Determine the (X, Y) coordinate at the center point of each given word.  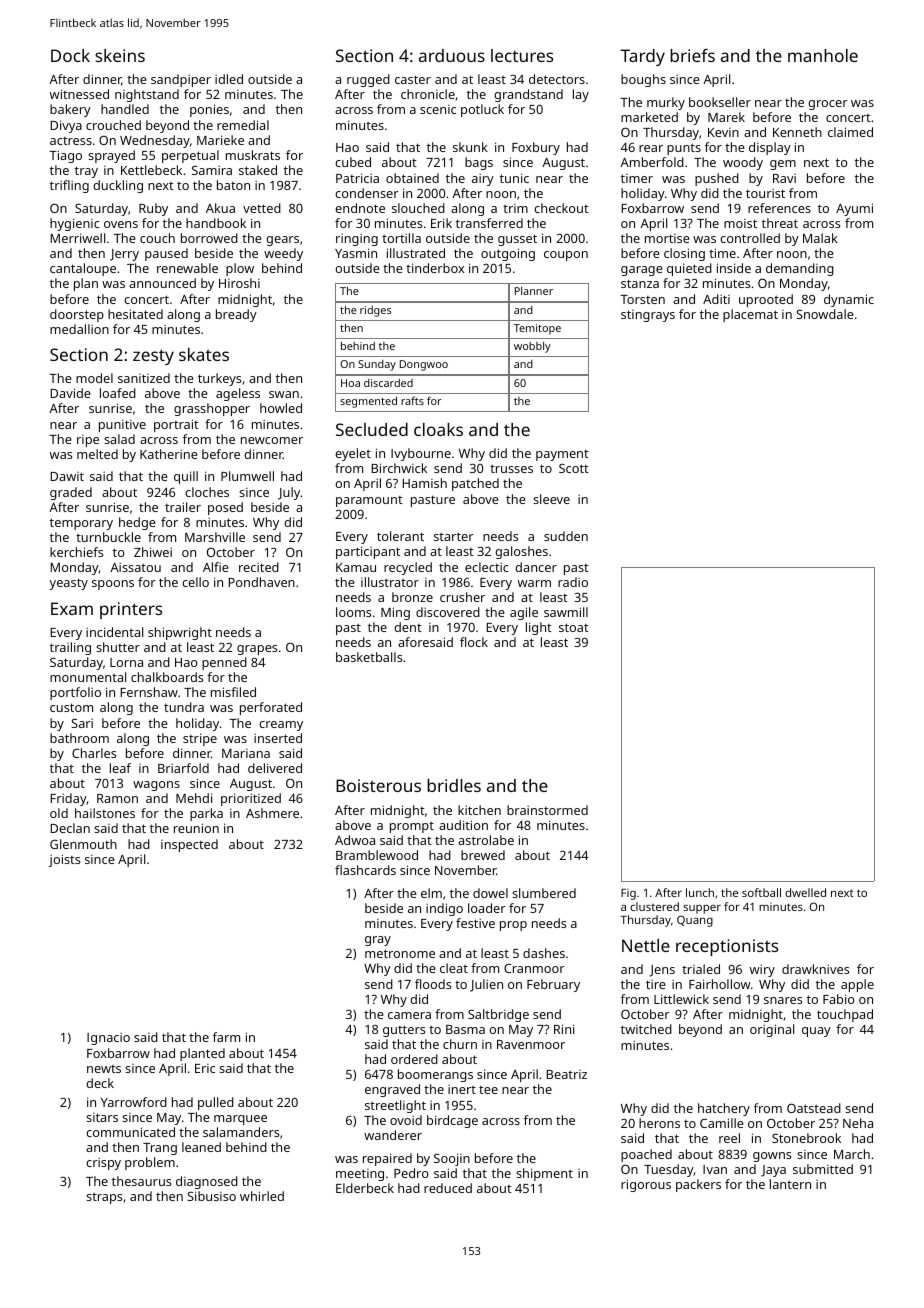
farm (226, 1037)
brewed (483, 855)
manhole (823, 55)
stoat (574, 627)
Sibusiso (211, 1196)
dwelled (805, 892)
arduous (452, 55)
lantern (790, 1184)
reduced (448, 1188)
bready (236, 315)
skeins (120, 55)
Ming (395, 613)
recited (259, 567)
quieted (689, 269)
